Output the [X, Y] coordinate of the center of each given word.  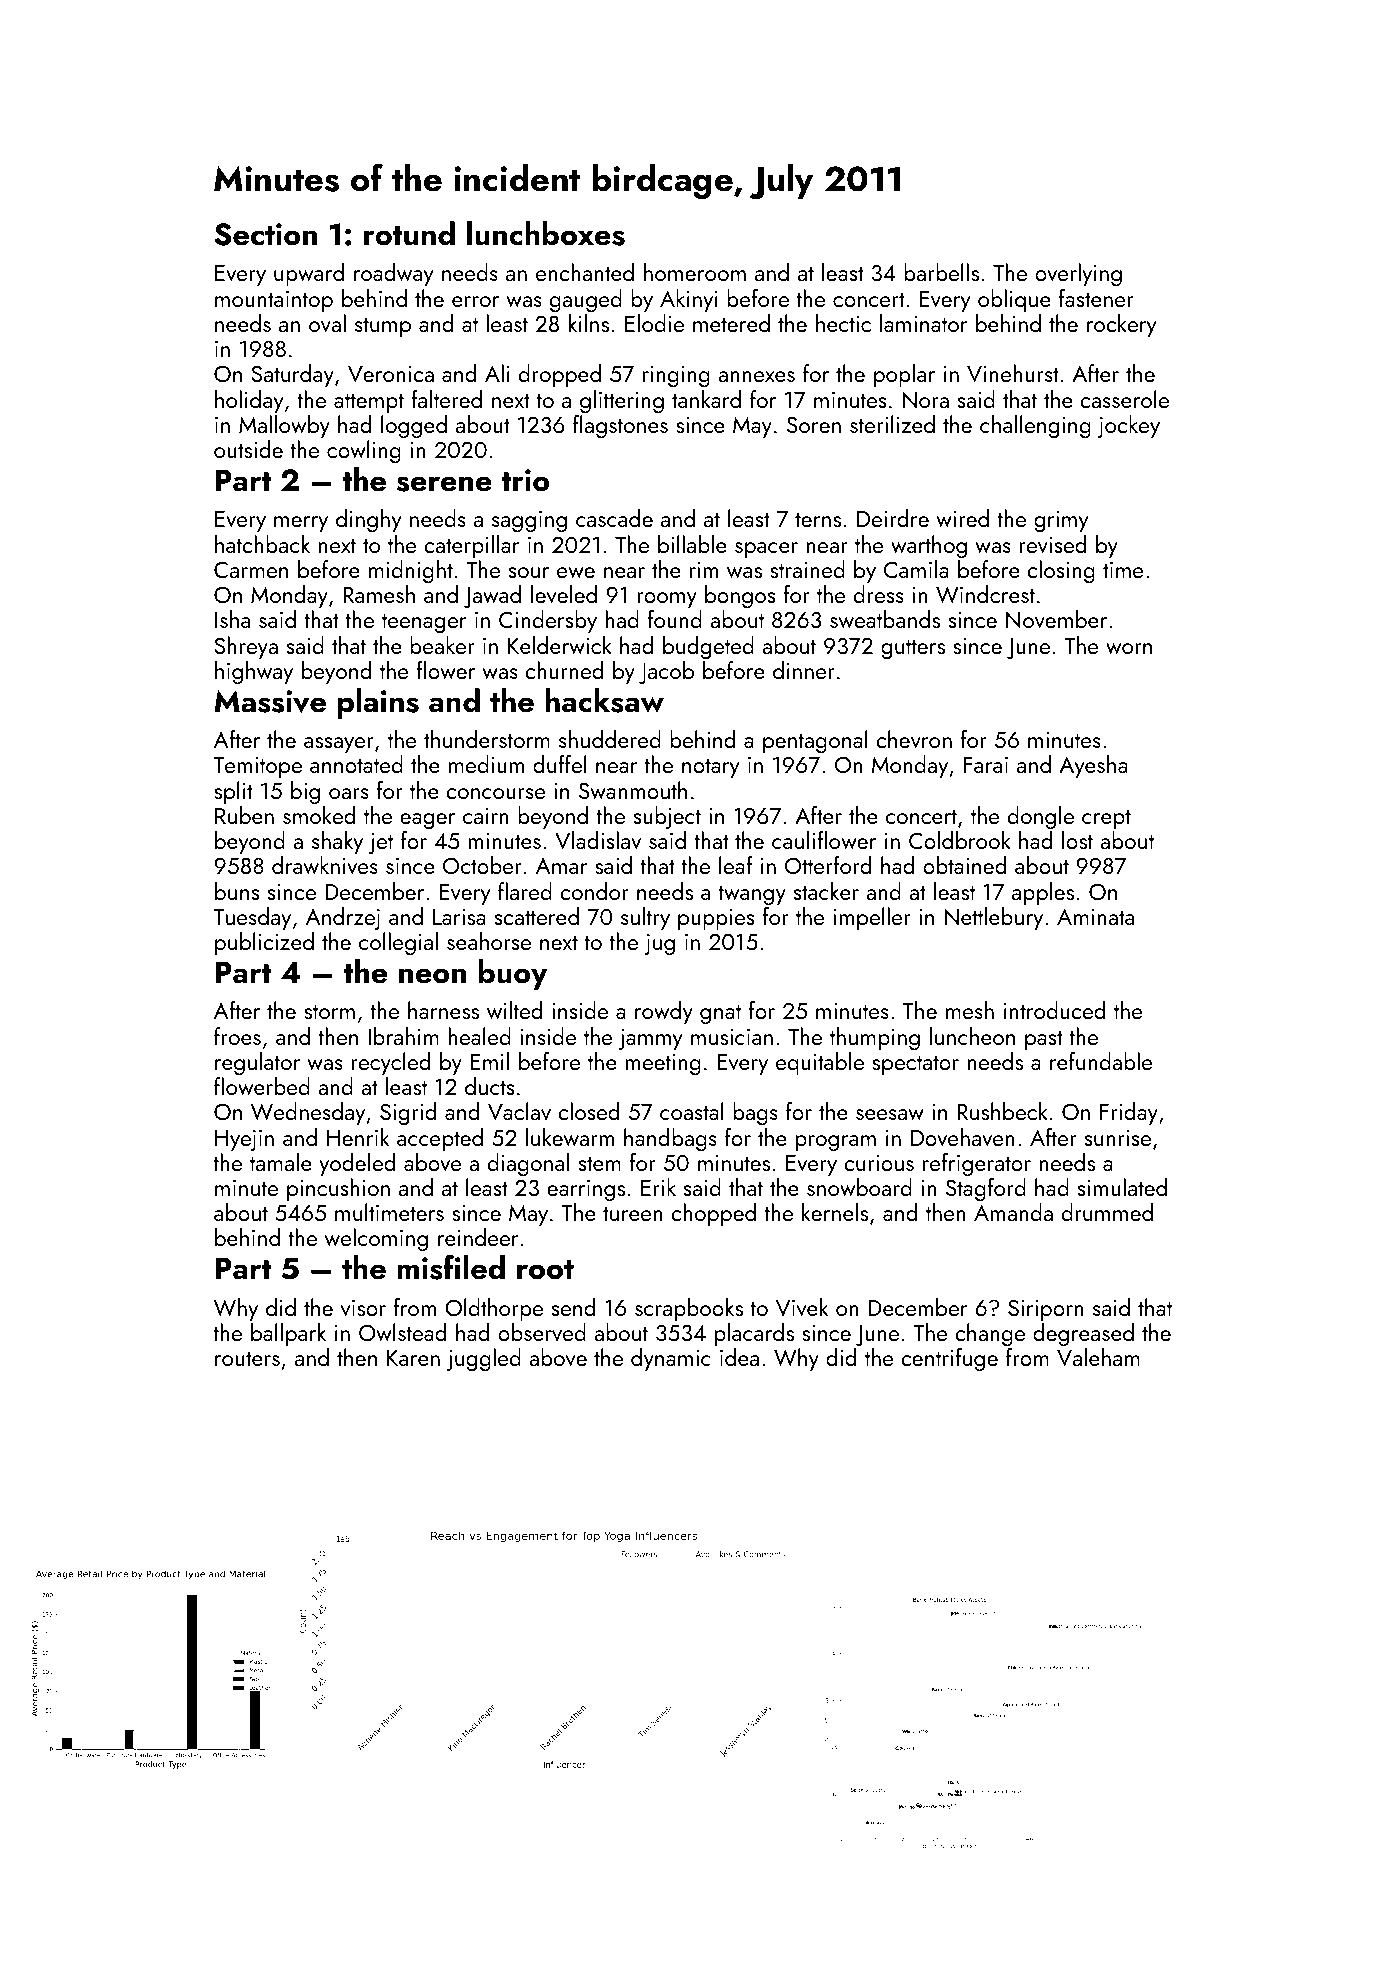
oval [327, 323]
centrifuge [949, 1360]
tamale [281, 1162]
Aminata [1095, 916]
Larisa [459, 917]
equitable [820, 1063]
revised [1052, 544]
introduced [1054, 1010]
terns [818, 520]
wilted [514, 1010]
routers [247, 1359]
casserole [1124, 399]
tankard [706, 399]
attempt [369, 403]
